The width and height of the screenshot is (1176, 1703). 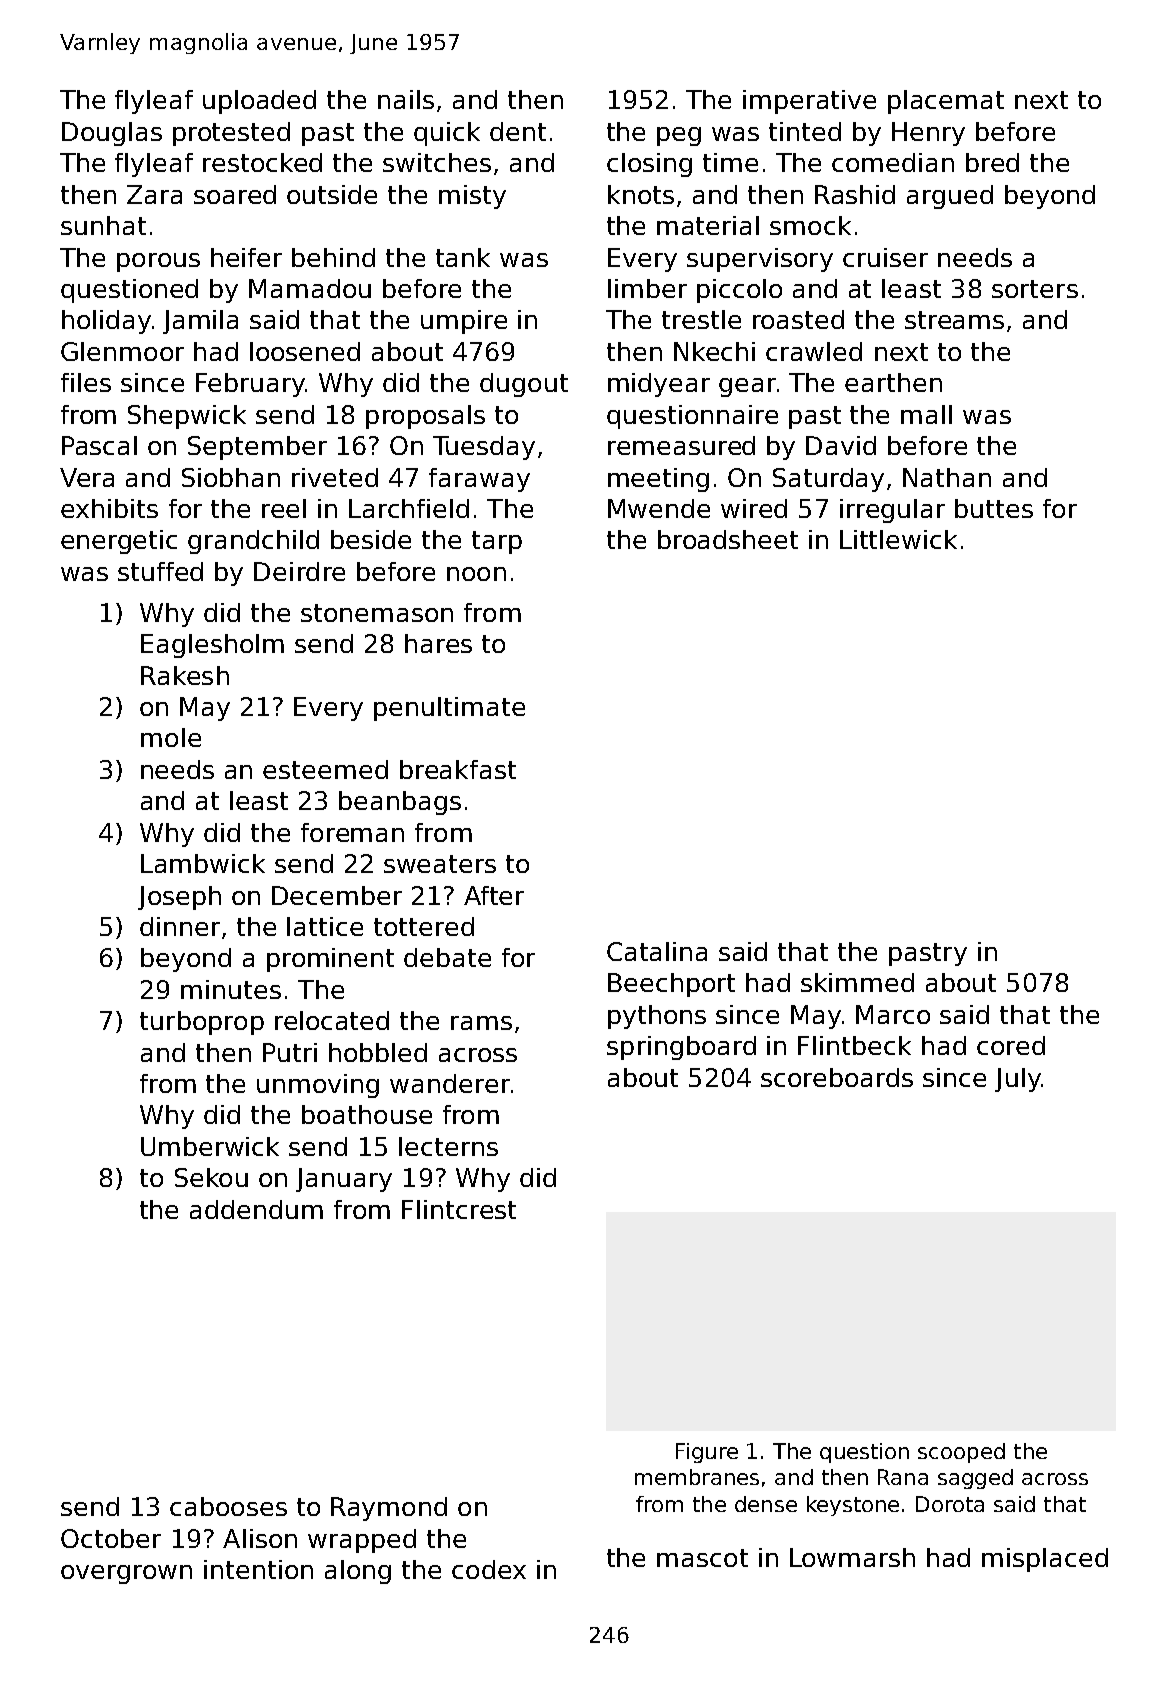 I want to click on uploaded, so click(x=259, y=102).
